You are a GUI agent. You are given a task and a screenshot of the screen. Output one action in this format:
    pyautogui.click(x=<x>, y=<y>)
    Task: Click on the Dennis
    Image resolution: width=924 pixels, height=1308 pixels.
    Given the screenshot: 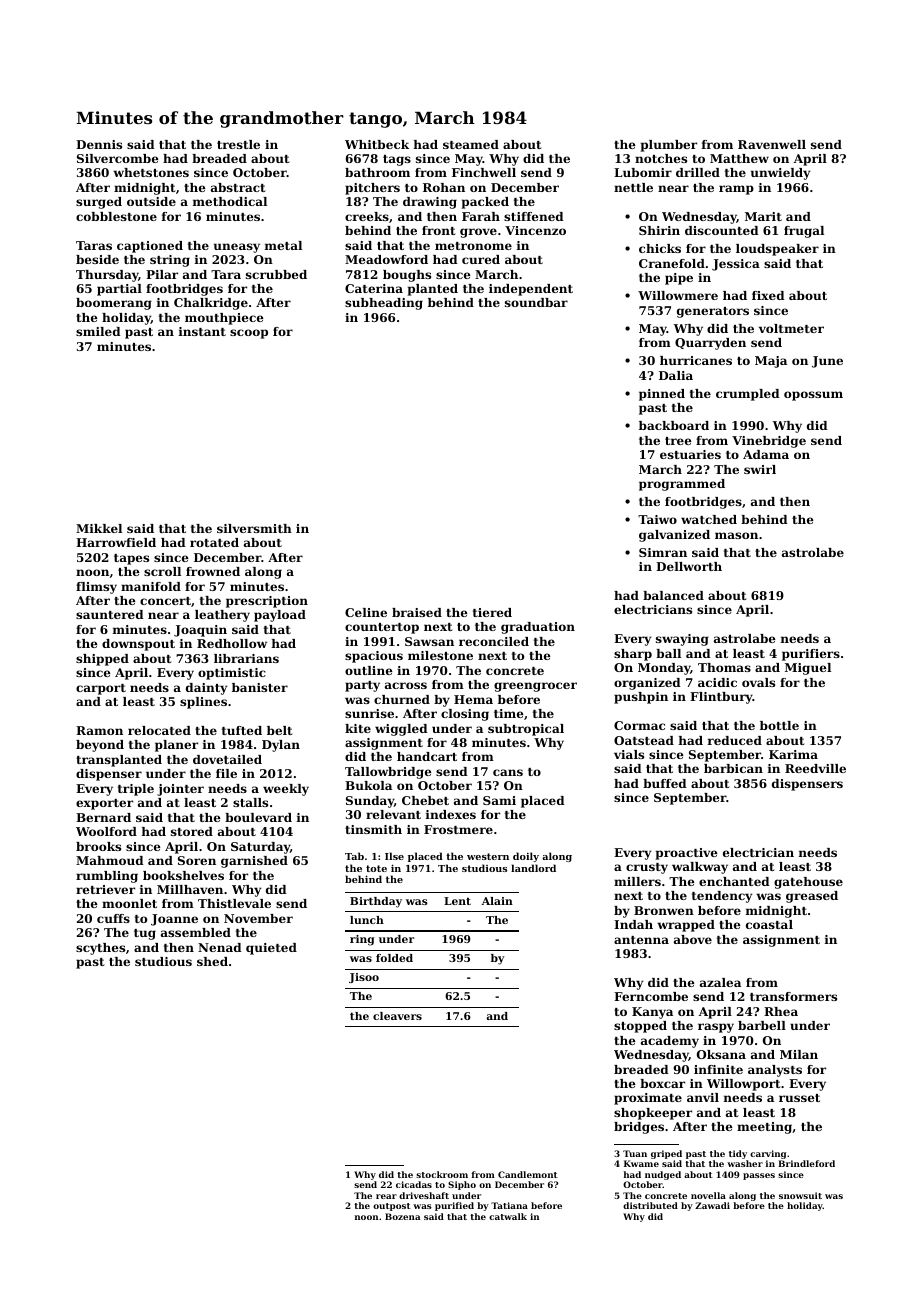 What is the action you would take?
    pyautogui.click(x=99, y=144)
